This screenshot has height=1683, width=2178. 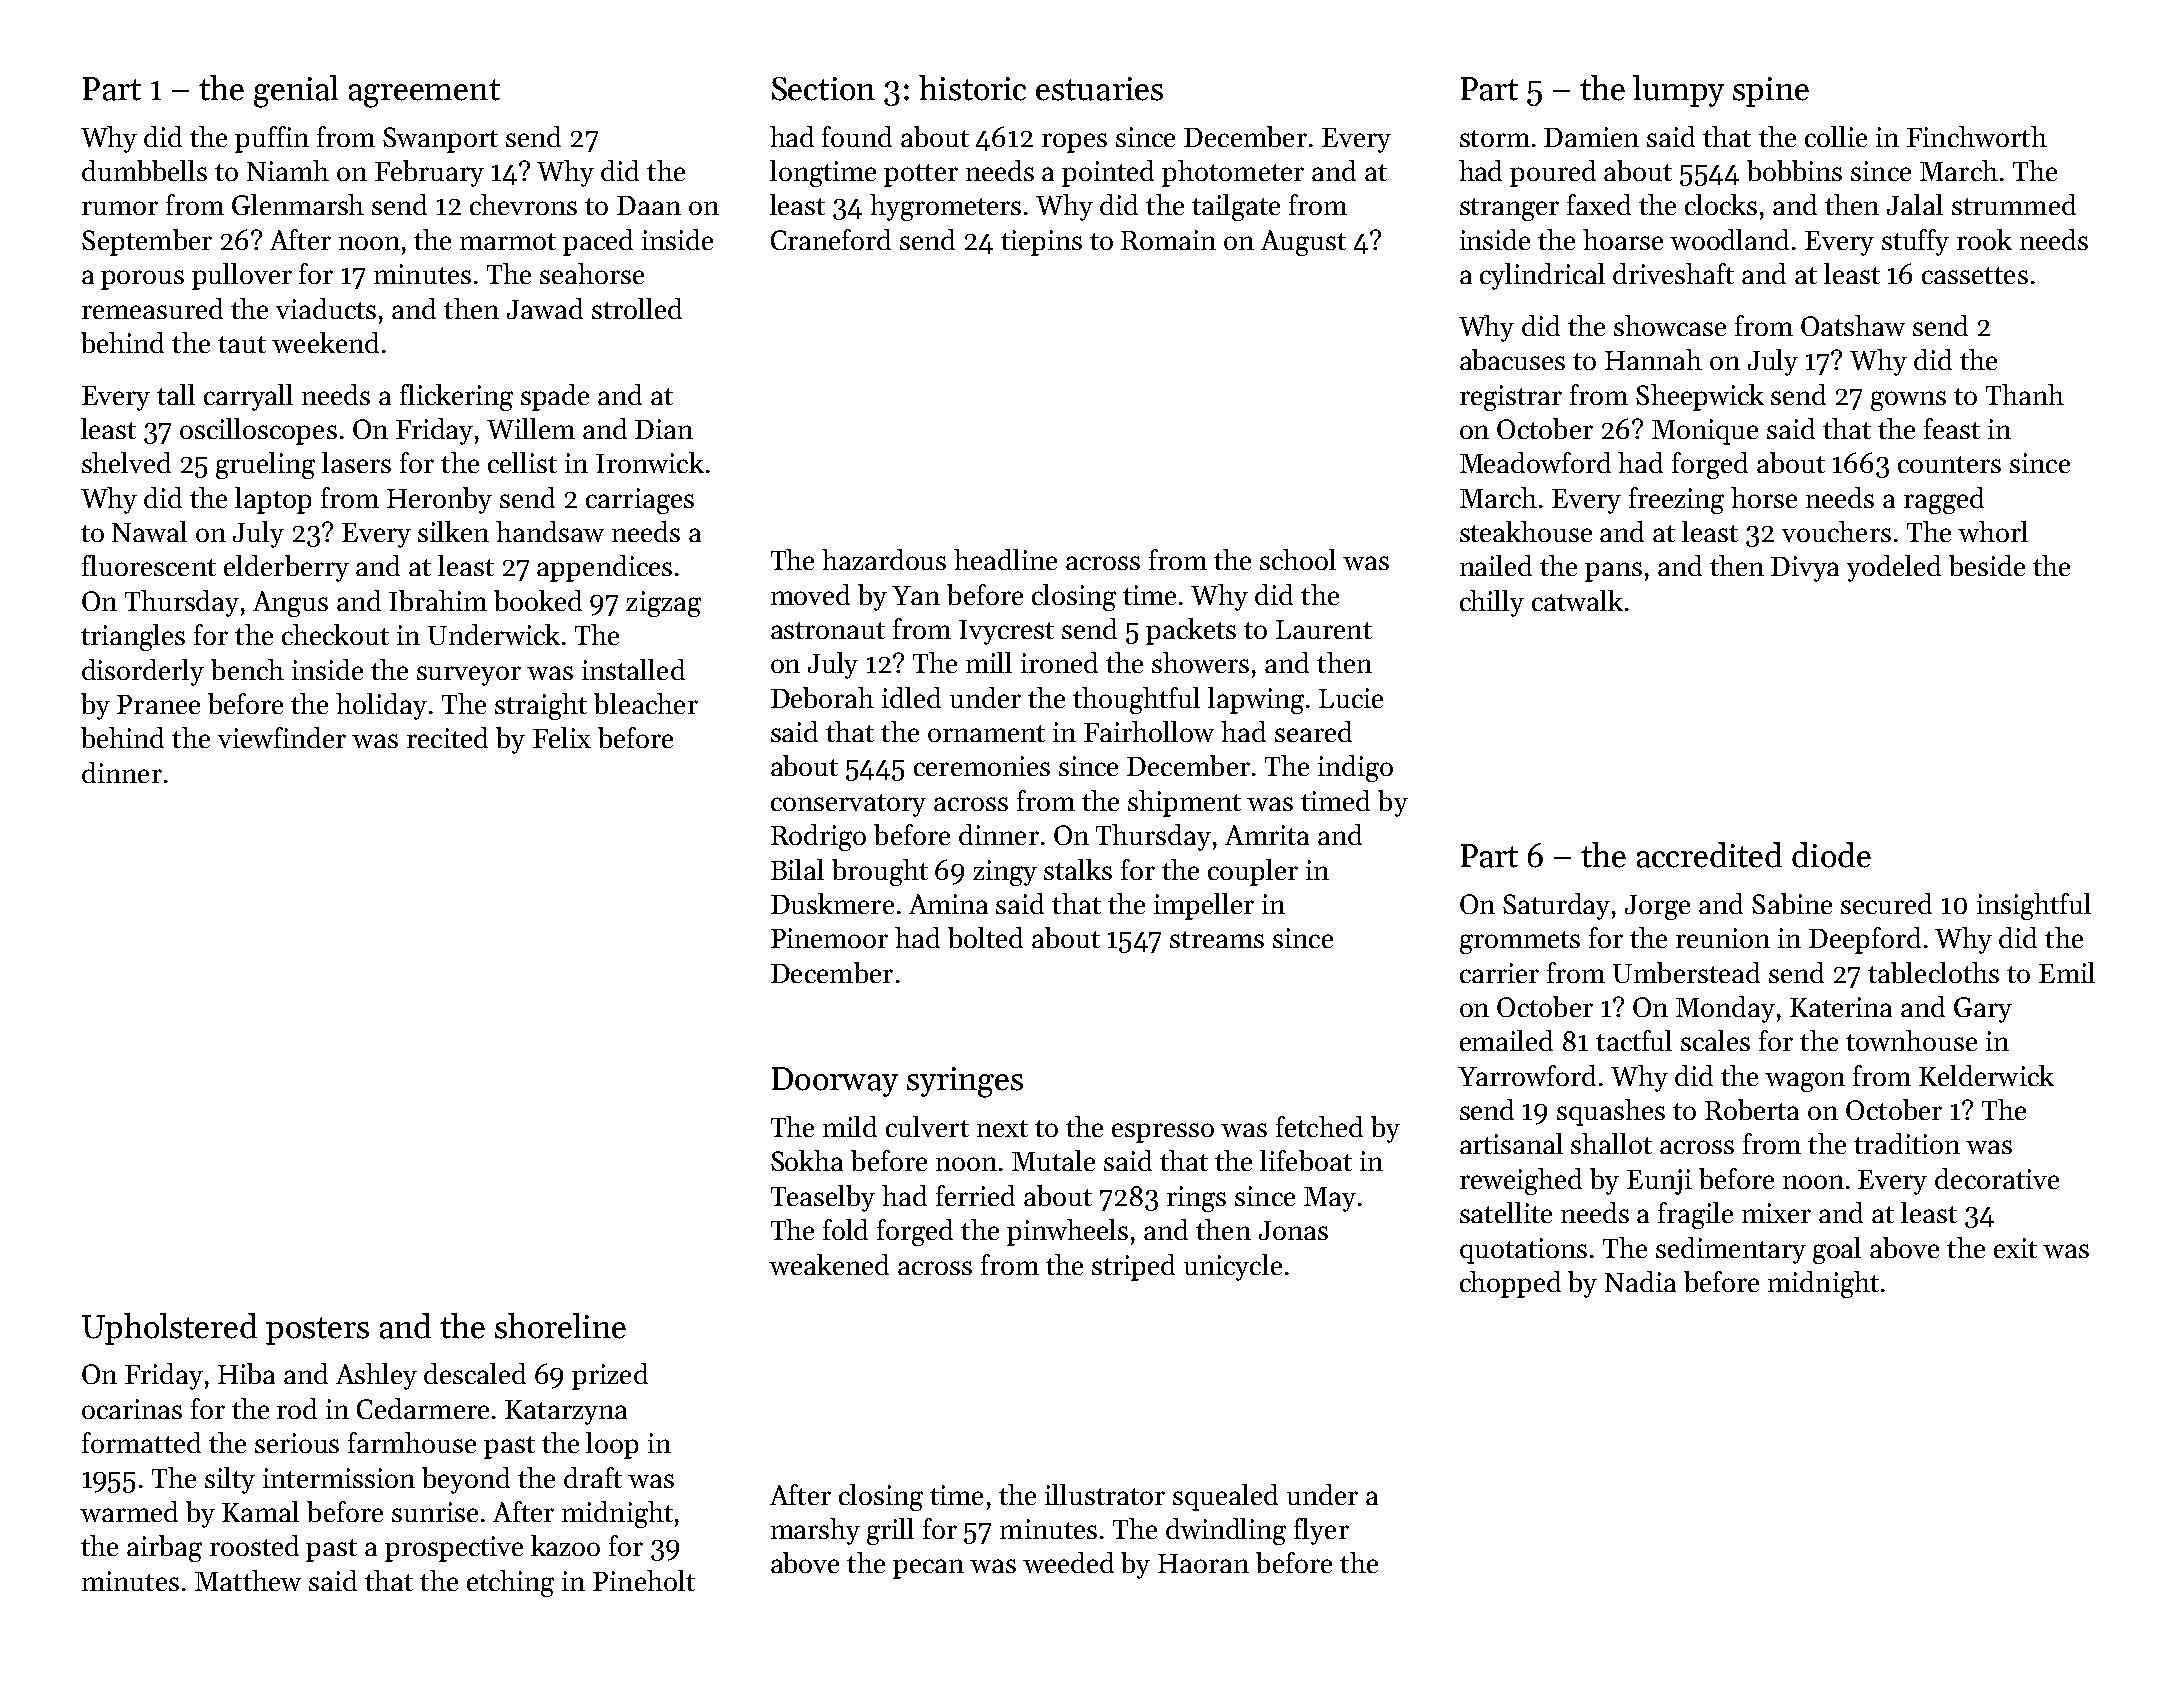 What do you see at coordinates (1977, 136) in the screenshot?
I see `Finchworth` at bounding box center [1977, 136].
